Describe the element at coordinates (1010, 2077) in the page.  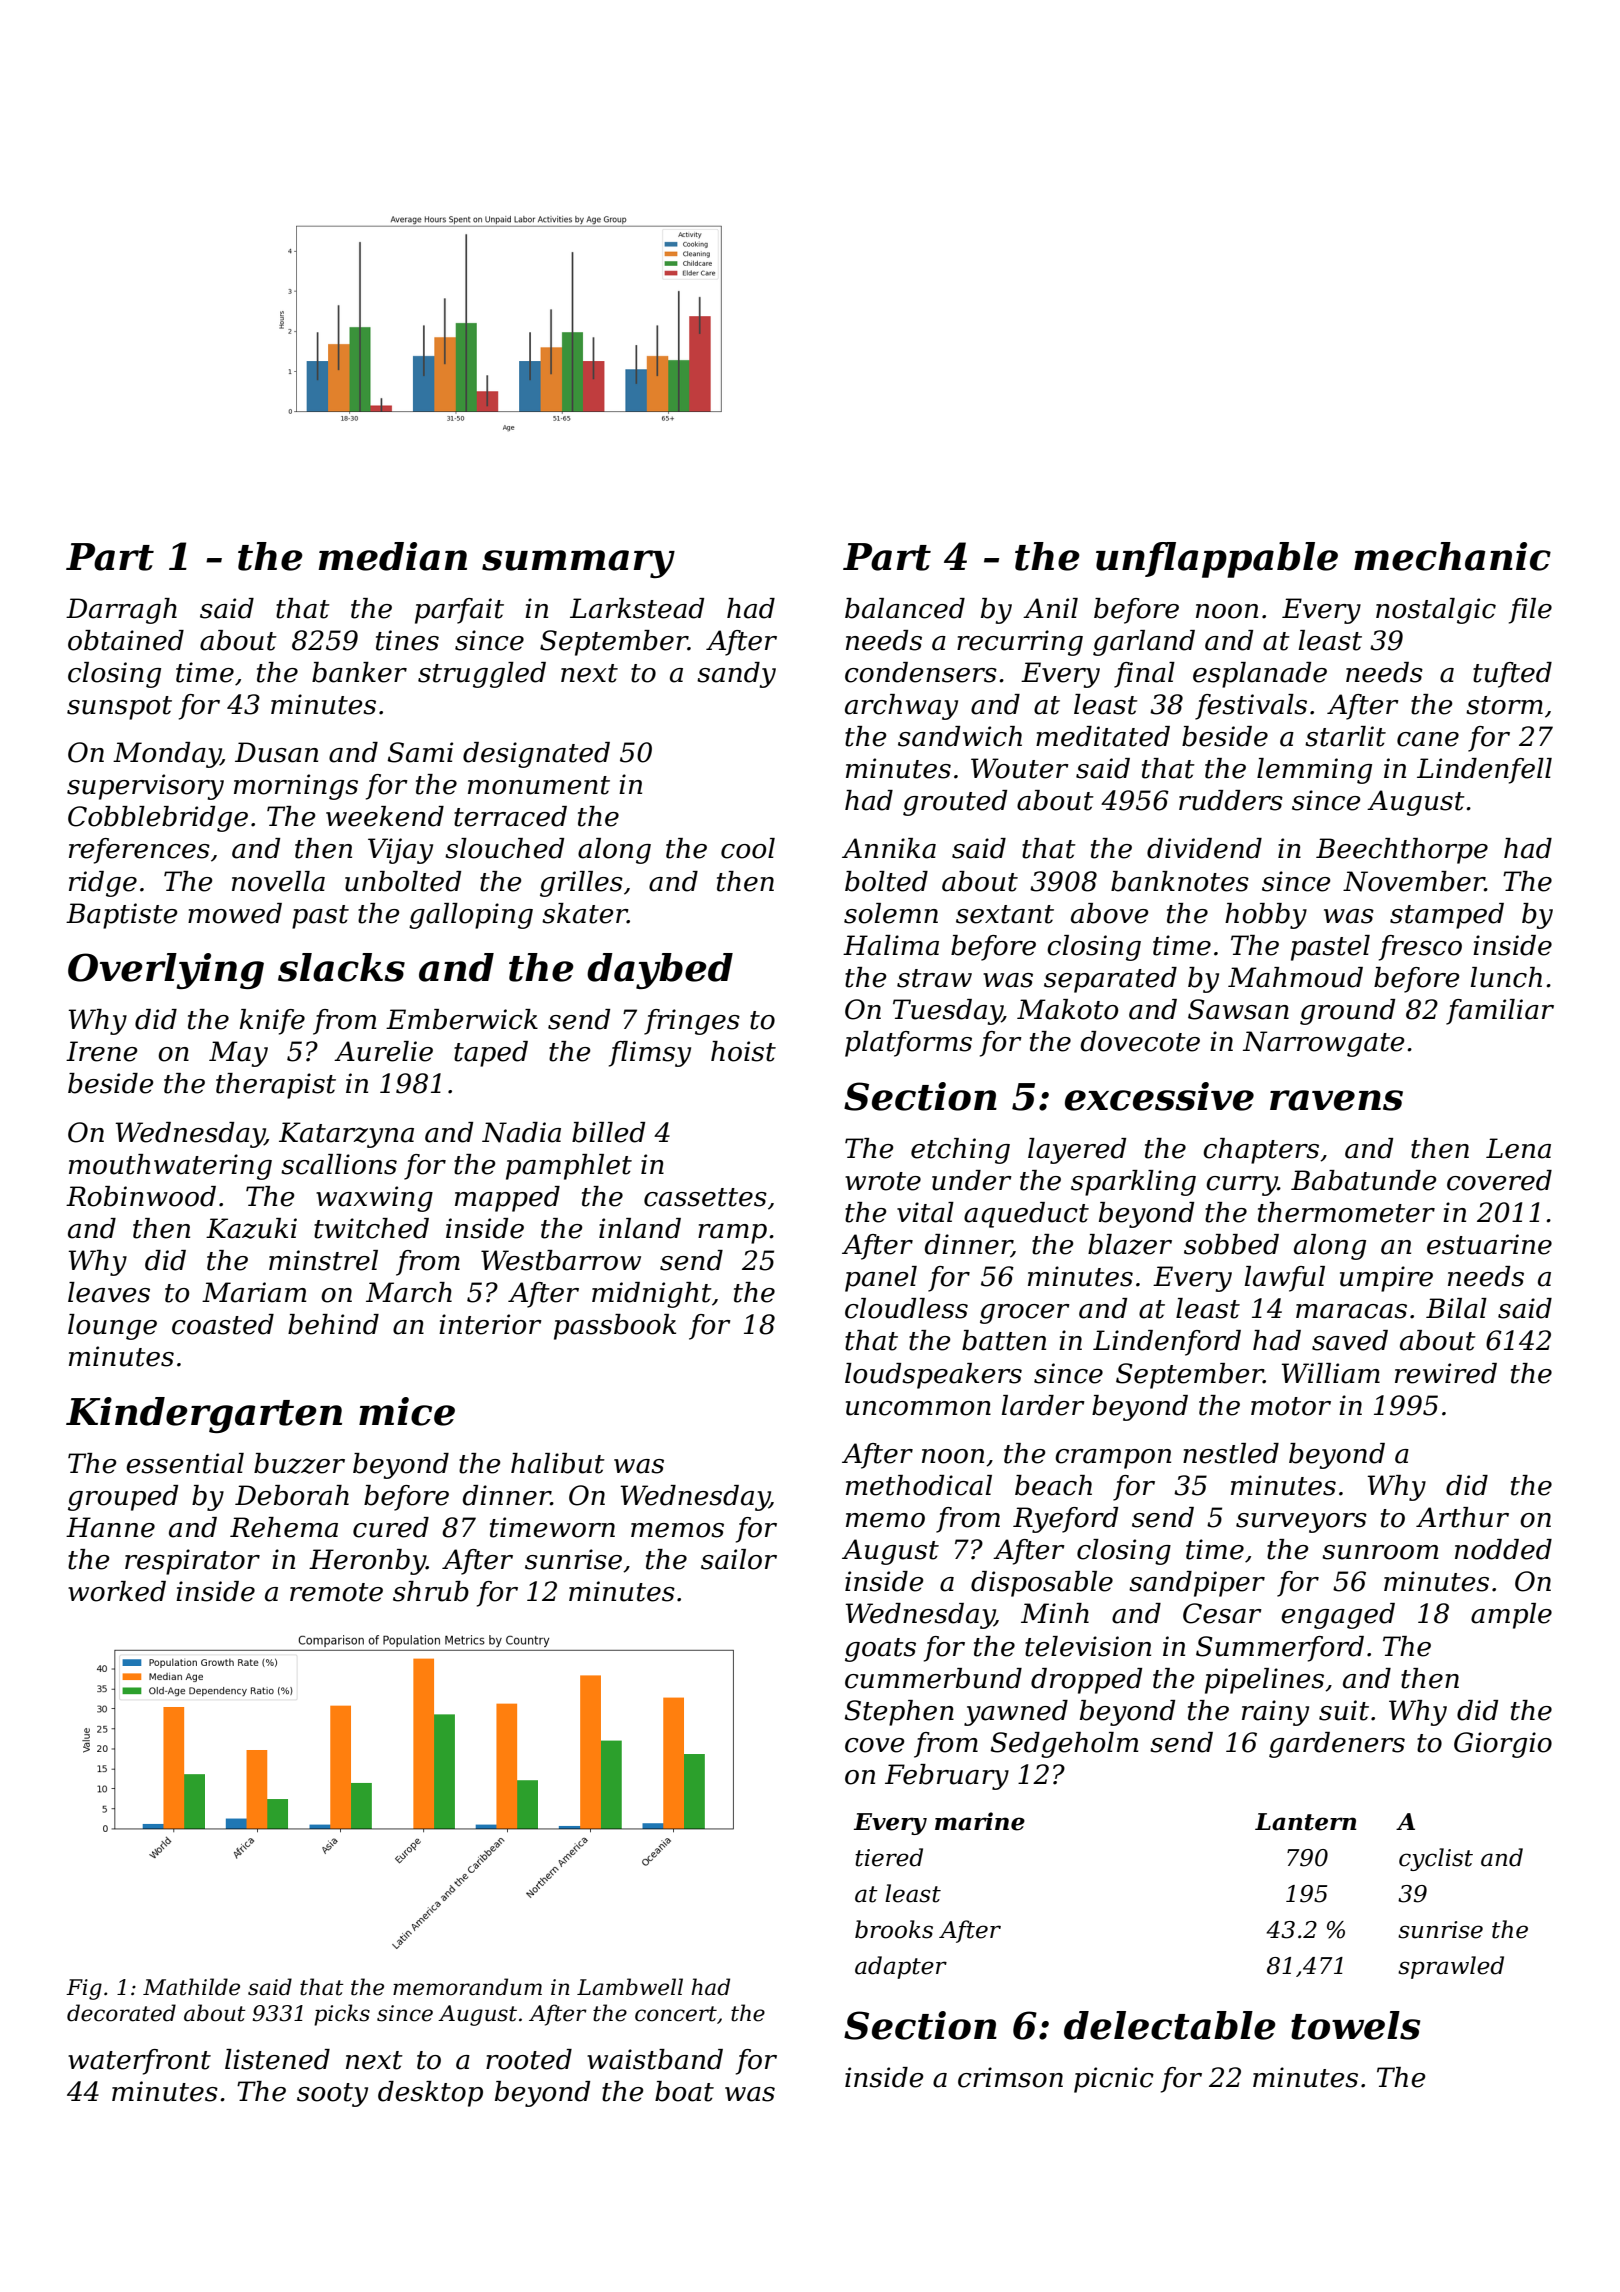
I see `crimson` at that location.
